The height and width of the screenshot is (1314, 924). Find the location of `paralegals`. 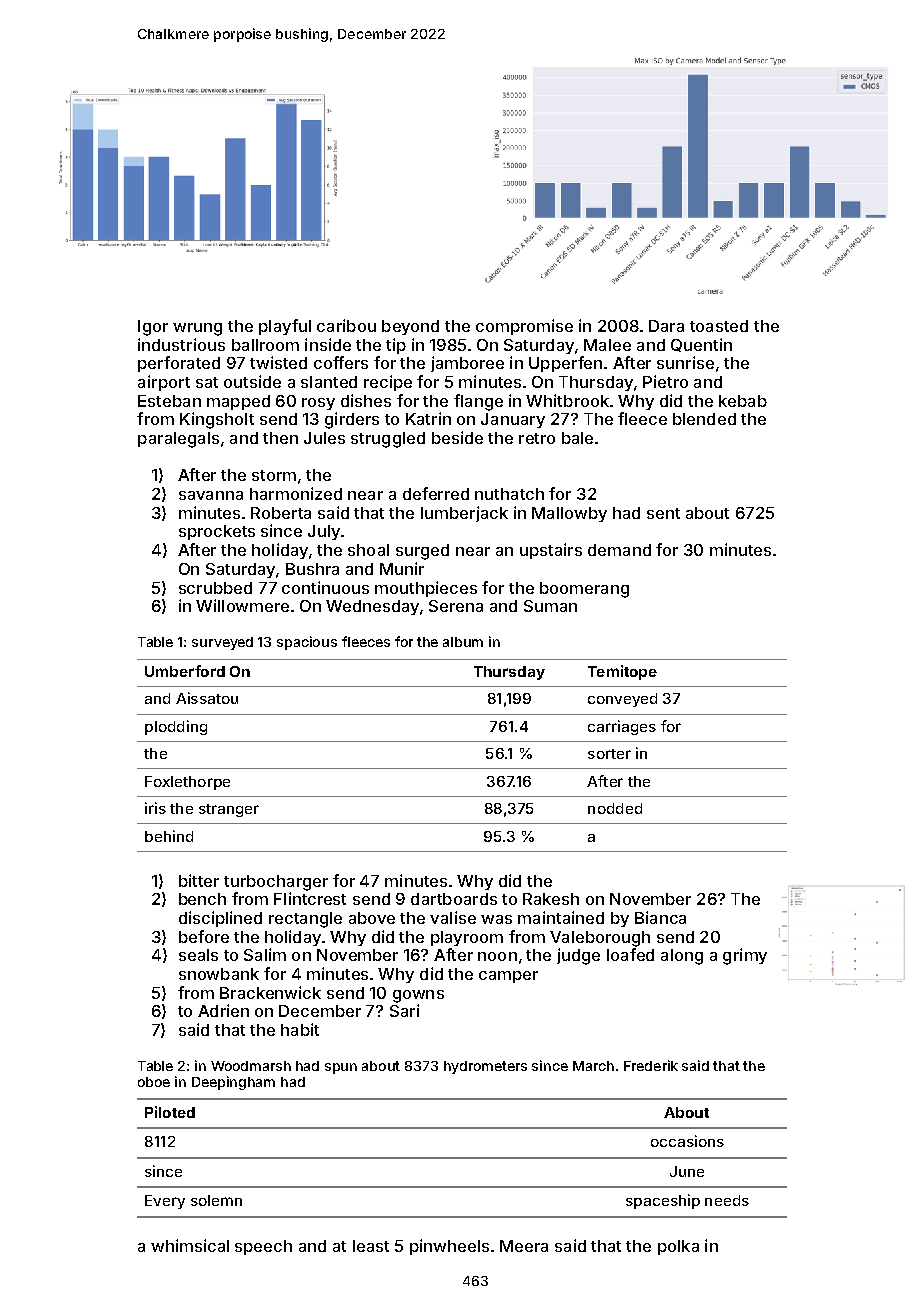

paralegals is located at coordinates (178, 440).
